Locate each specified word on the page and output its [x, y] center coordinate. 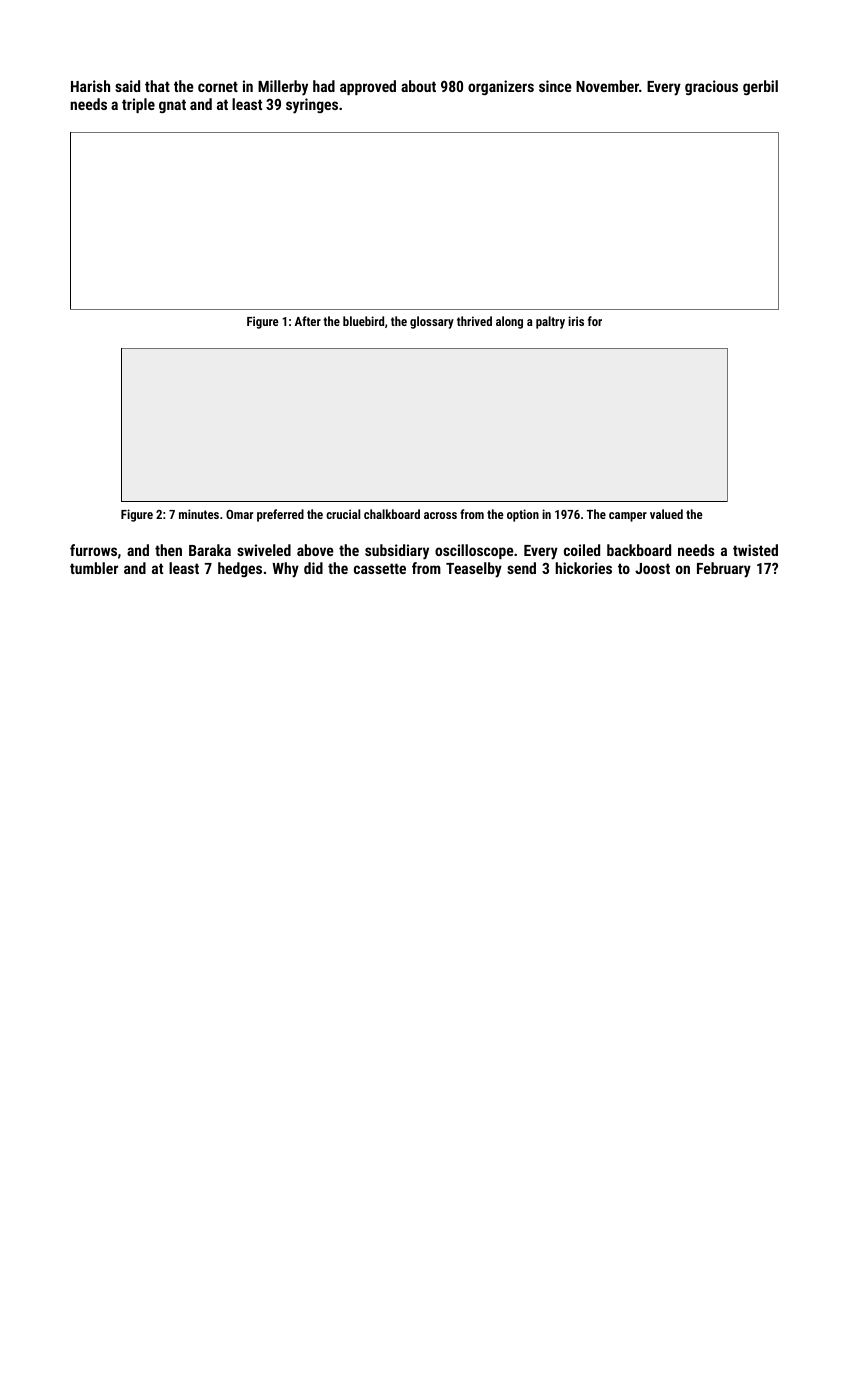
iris [576, 321]
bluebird [363, 321]
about [418, 86]
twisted [755, 550]
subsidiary [397, 552]
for [595, 321]
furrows [93, 550]
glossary [432, 322]
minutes [199, 514]
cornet [218, 86]
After [308, 321]
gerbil [760, 87]
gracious [711, 87]
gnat [172, 106]
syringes [312, 106]
